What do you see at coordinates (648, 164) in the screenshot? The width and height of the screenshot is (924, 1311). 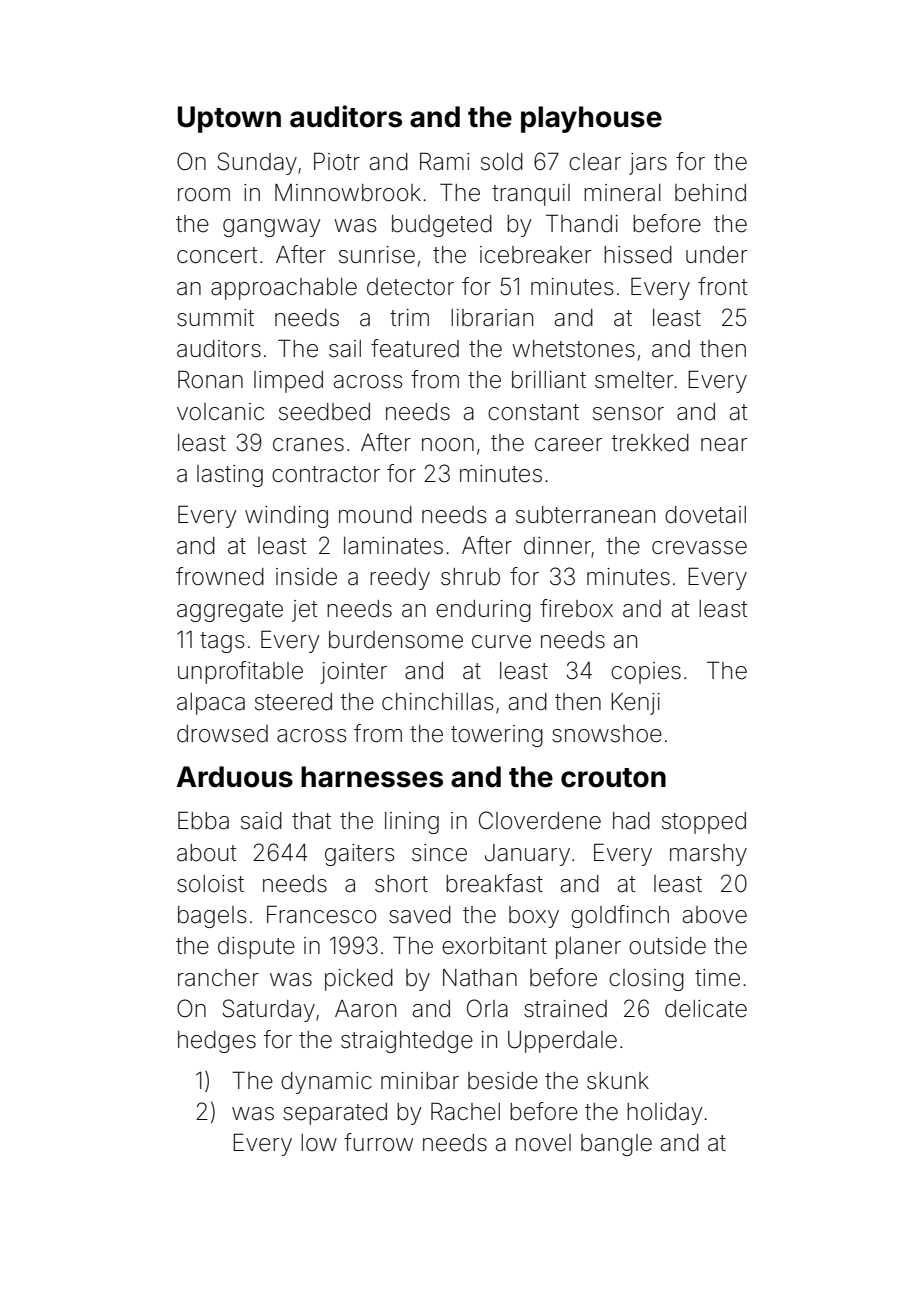 I see `jars` at bounding box center [648, 164].
